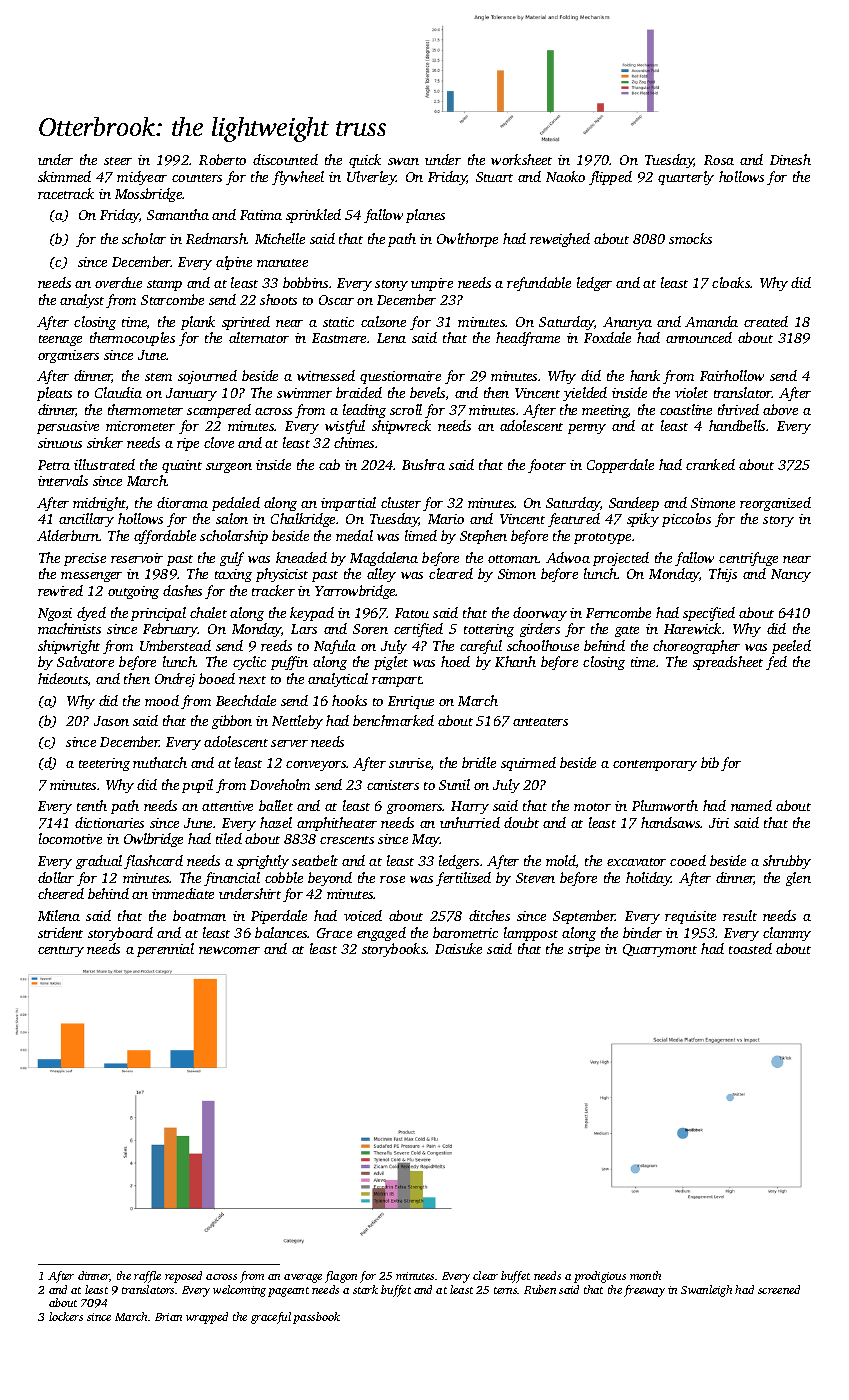  Describe the element at coordinates (798, 879) in the screenshot. I see `glen` at that location.
